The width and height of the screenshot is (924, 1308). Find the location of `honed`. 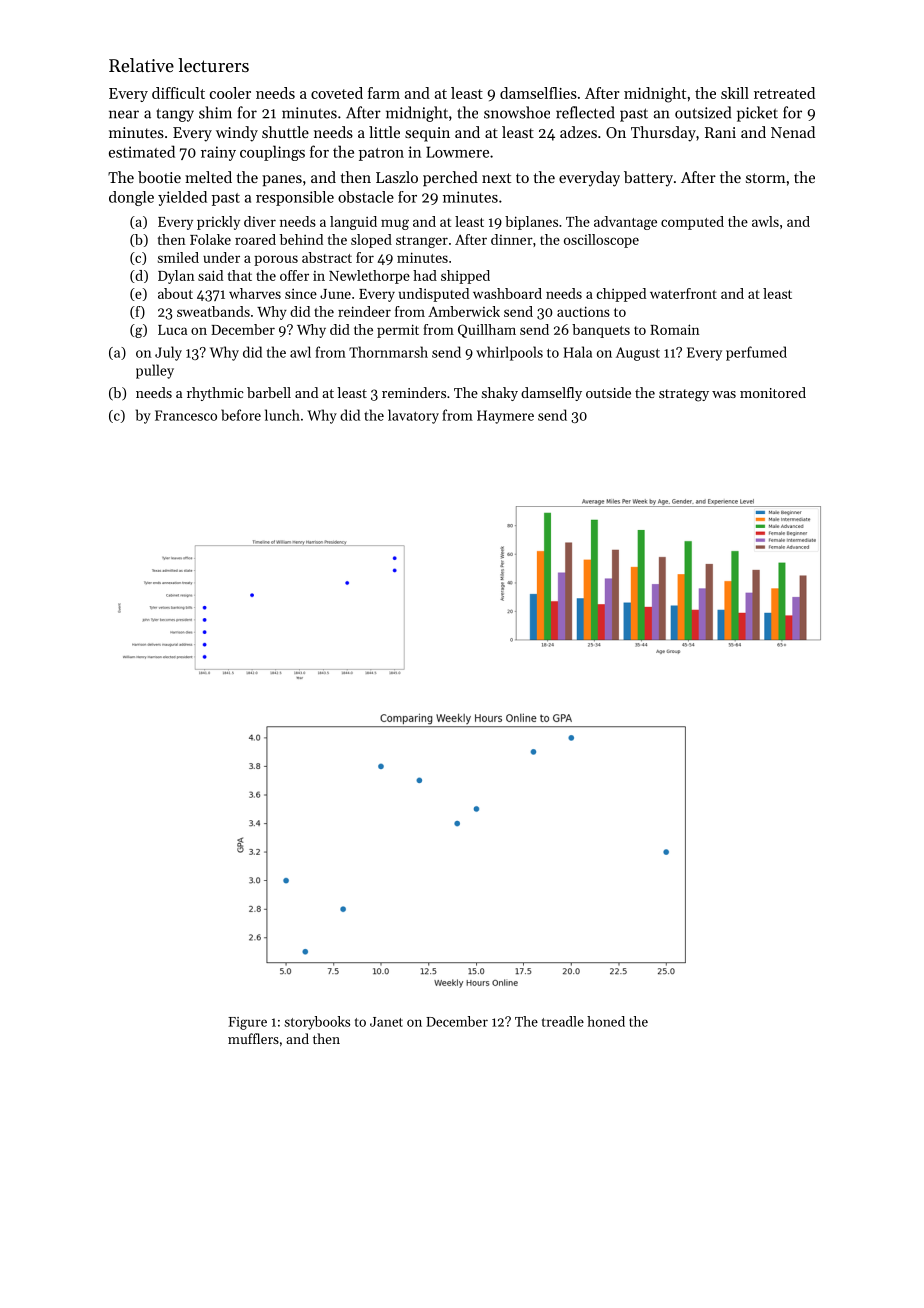

honed is located at coordinates (606, 1021).
